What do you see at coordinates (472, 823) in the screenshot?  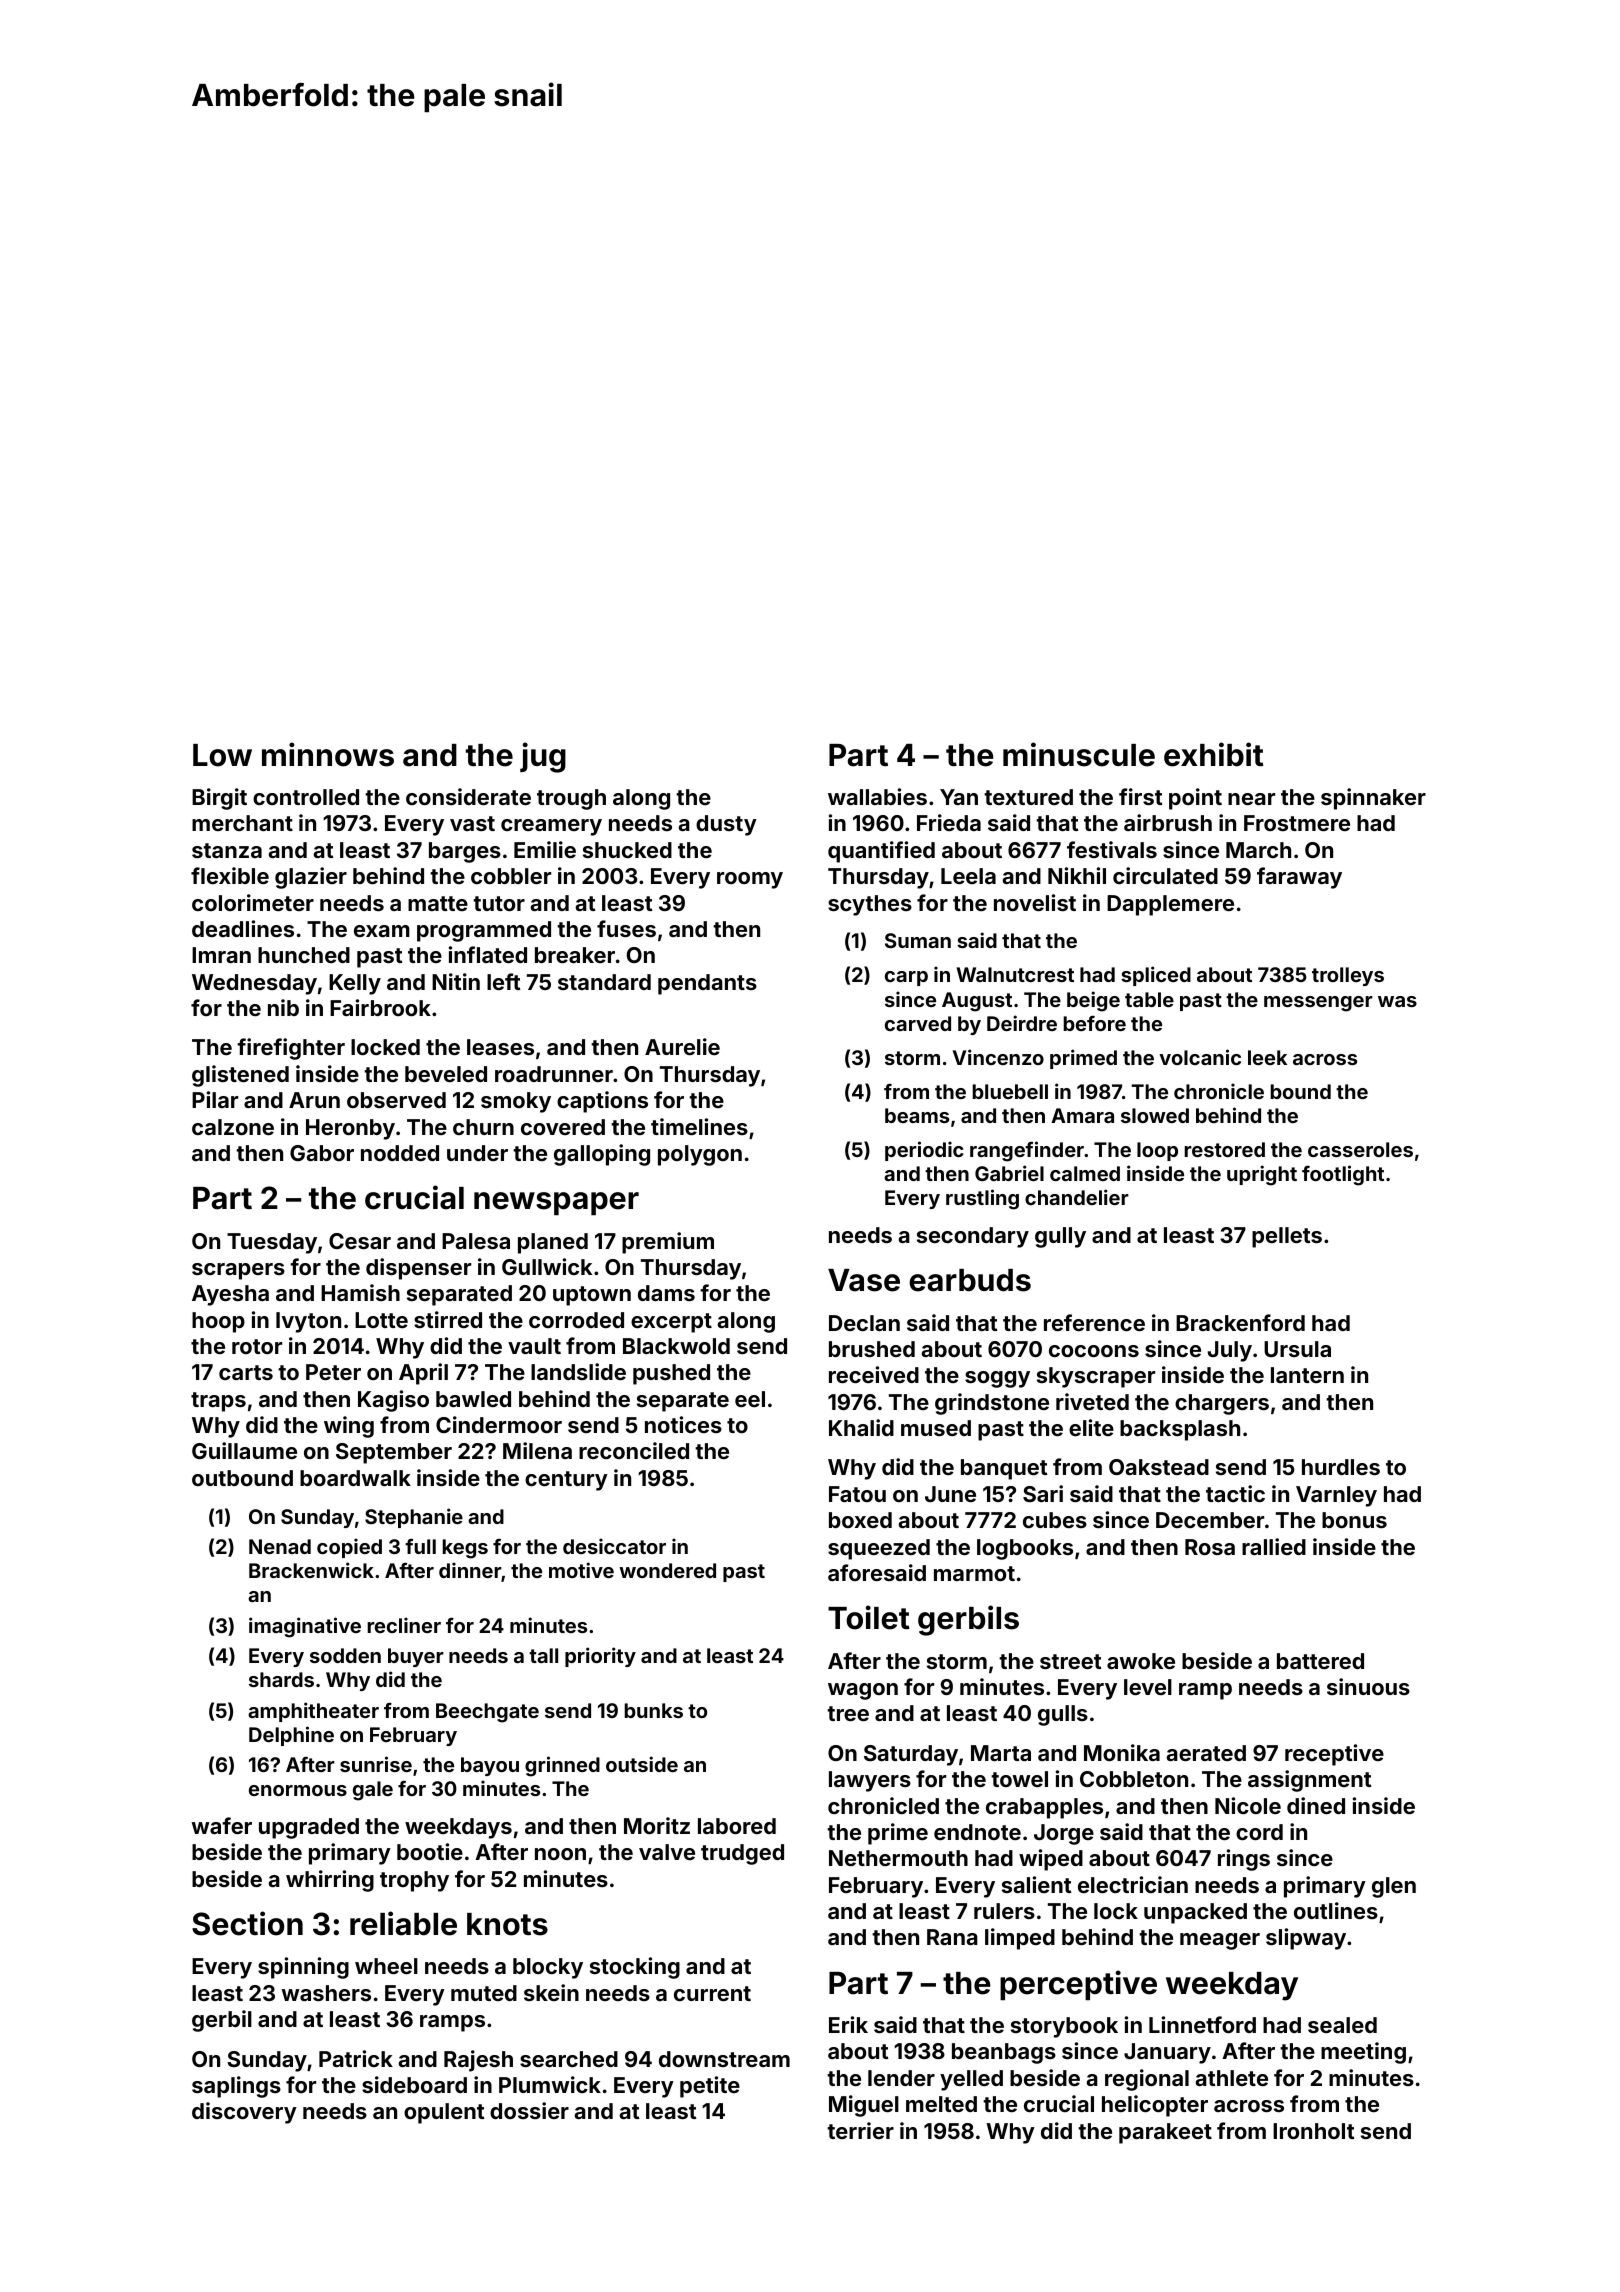 I see `vast` at bounding box center [472, 823].
